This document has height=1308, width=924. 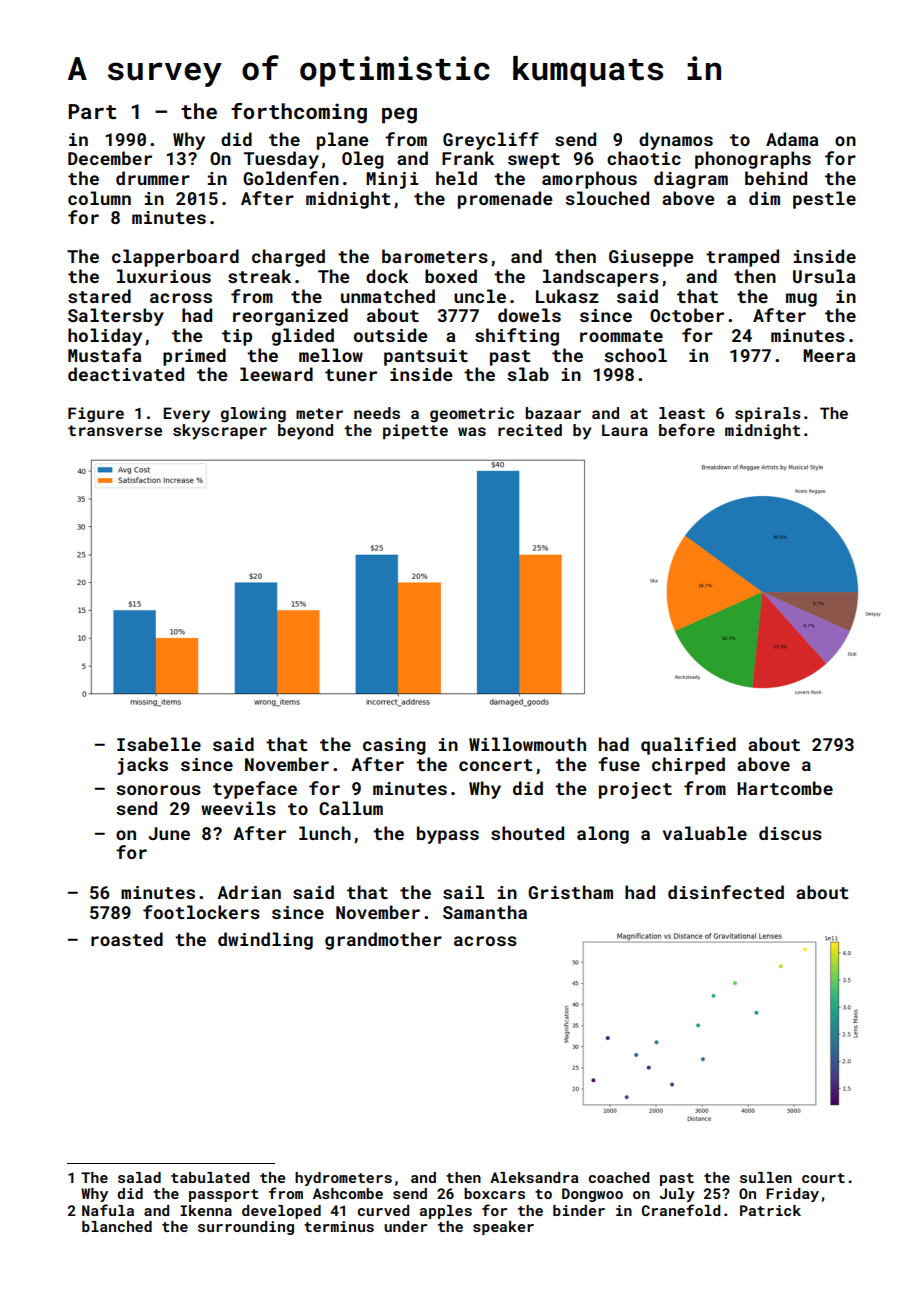 I want to click on Adama, so click(x=792, y=139).
